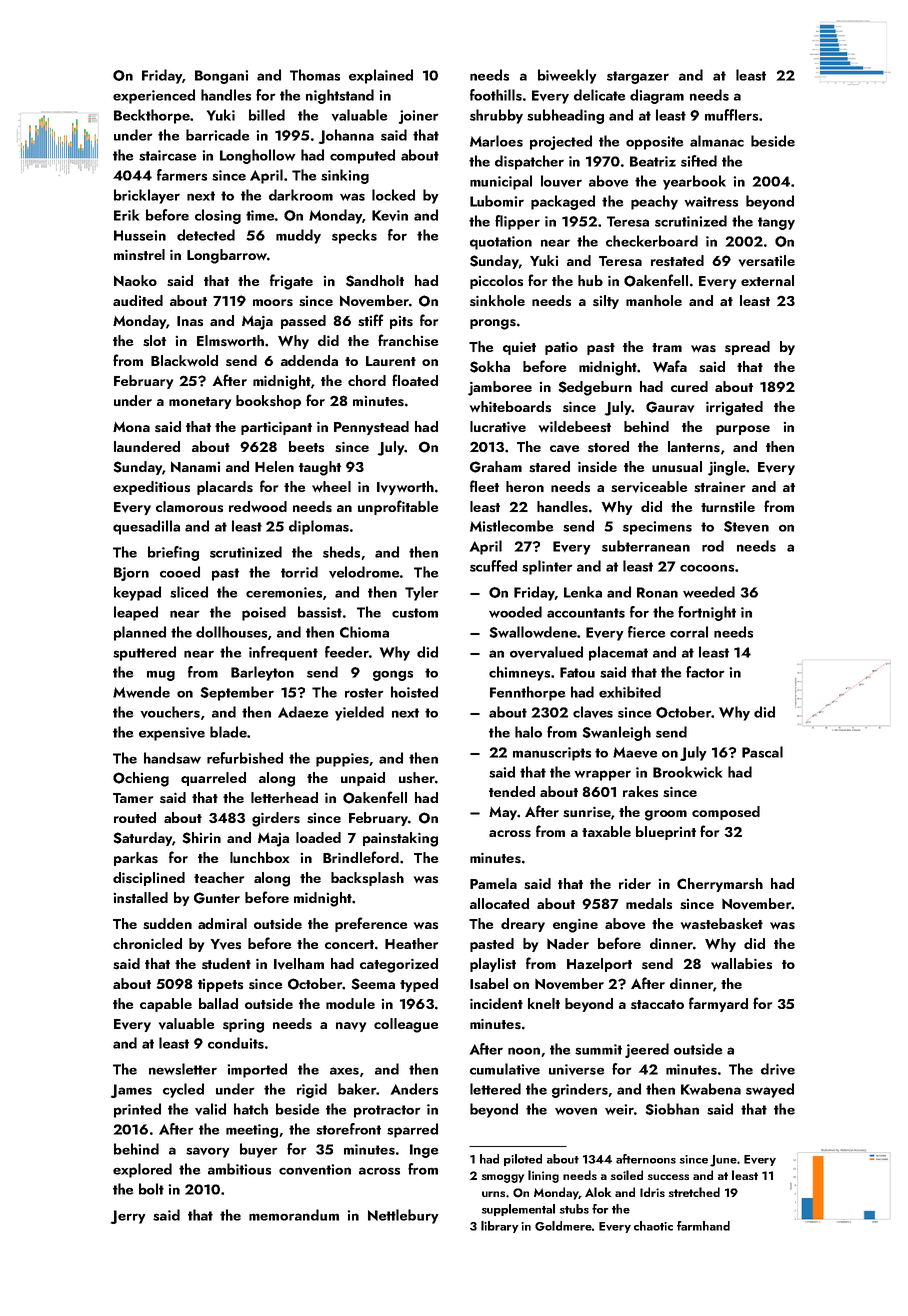  What do you see at coordinates (547, 567) in the screenshot?
I see `splinter` at bounding box center [547, 567].
